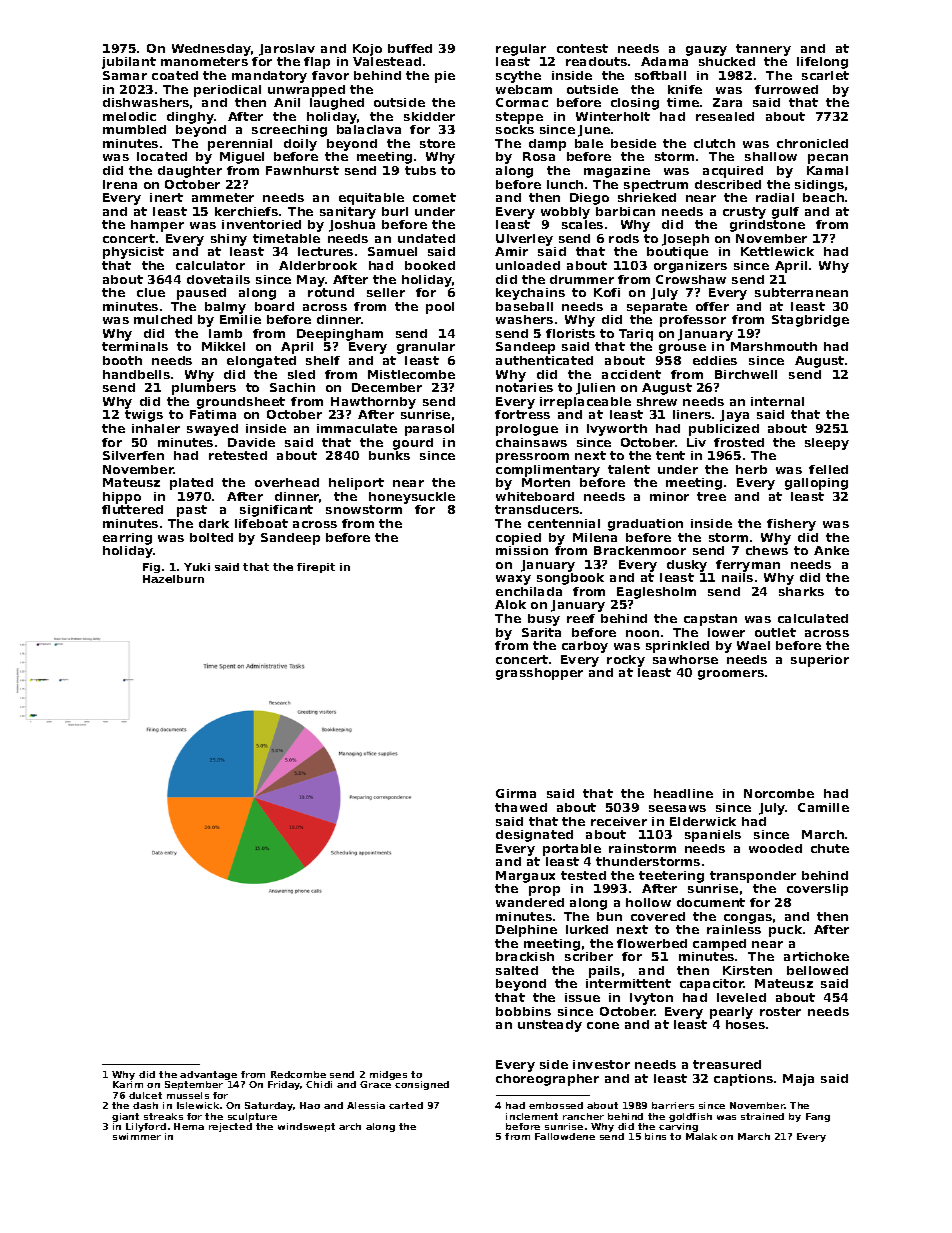 This page has width=952, height=1233. What do you see at coordinates (128, 1084) in the page?
I see `Karim` at bounding box center [128, 1084].
